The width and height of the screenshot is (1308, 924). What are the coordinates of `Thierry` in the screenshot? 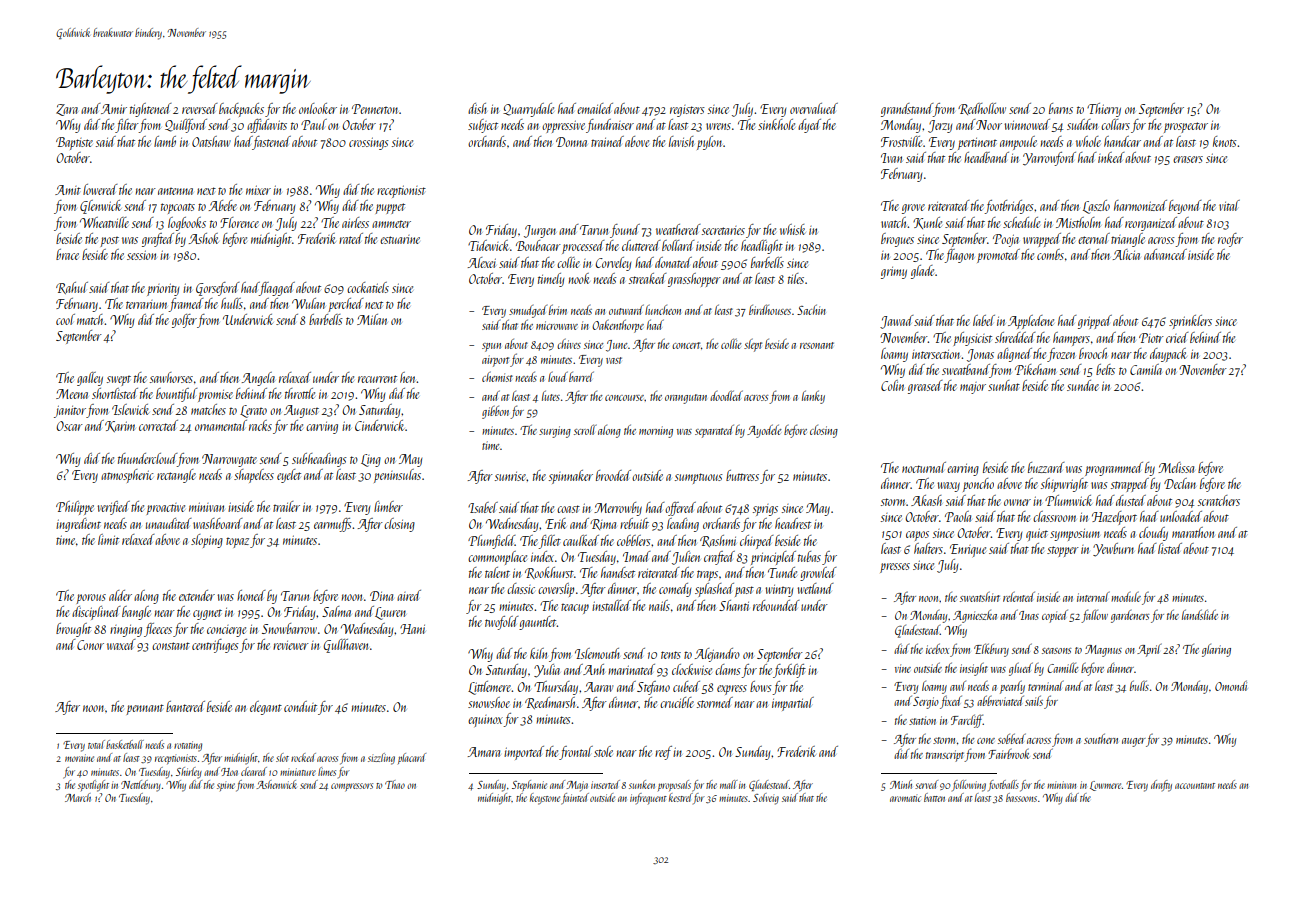 It's located at (1104, 110).
